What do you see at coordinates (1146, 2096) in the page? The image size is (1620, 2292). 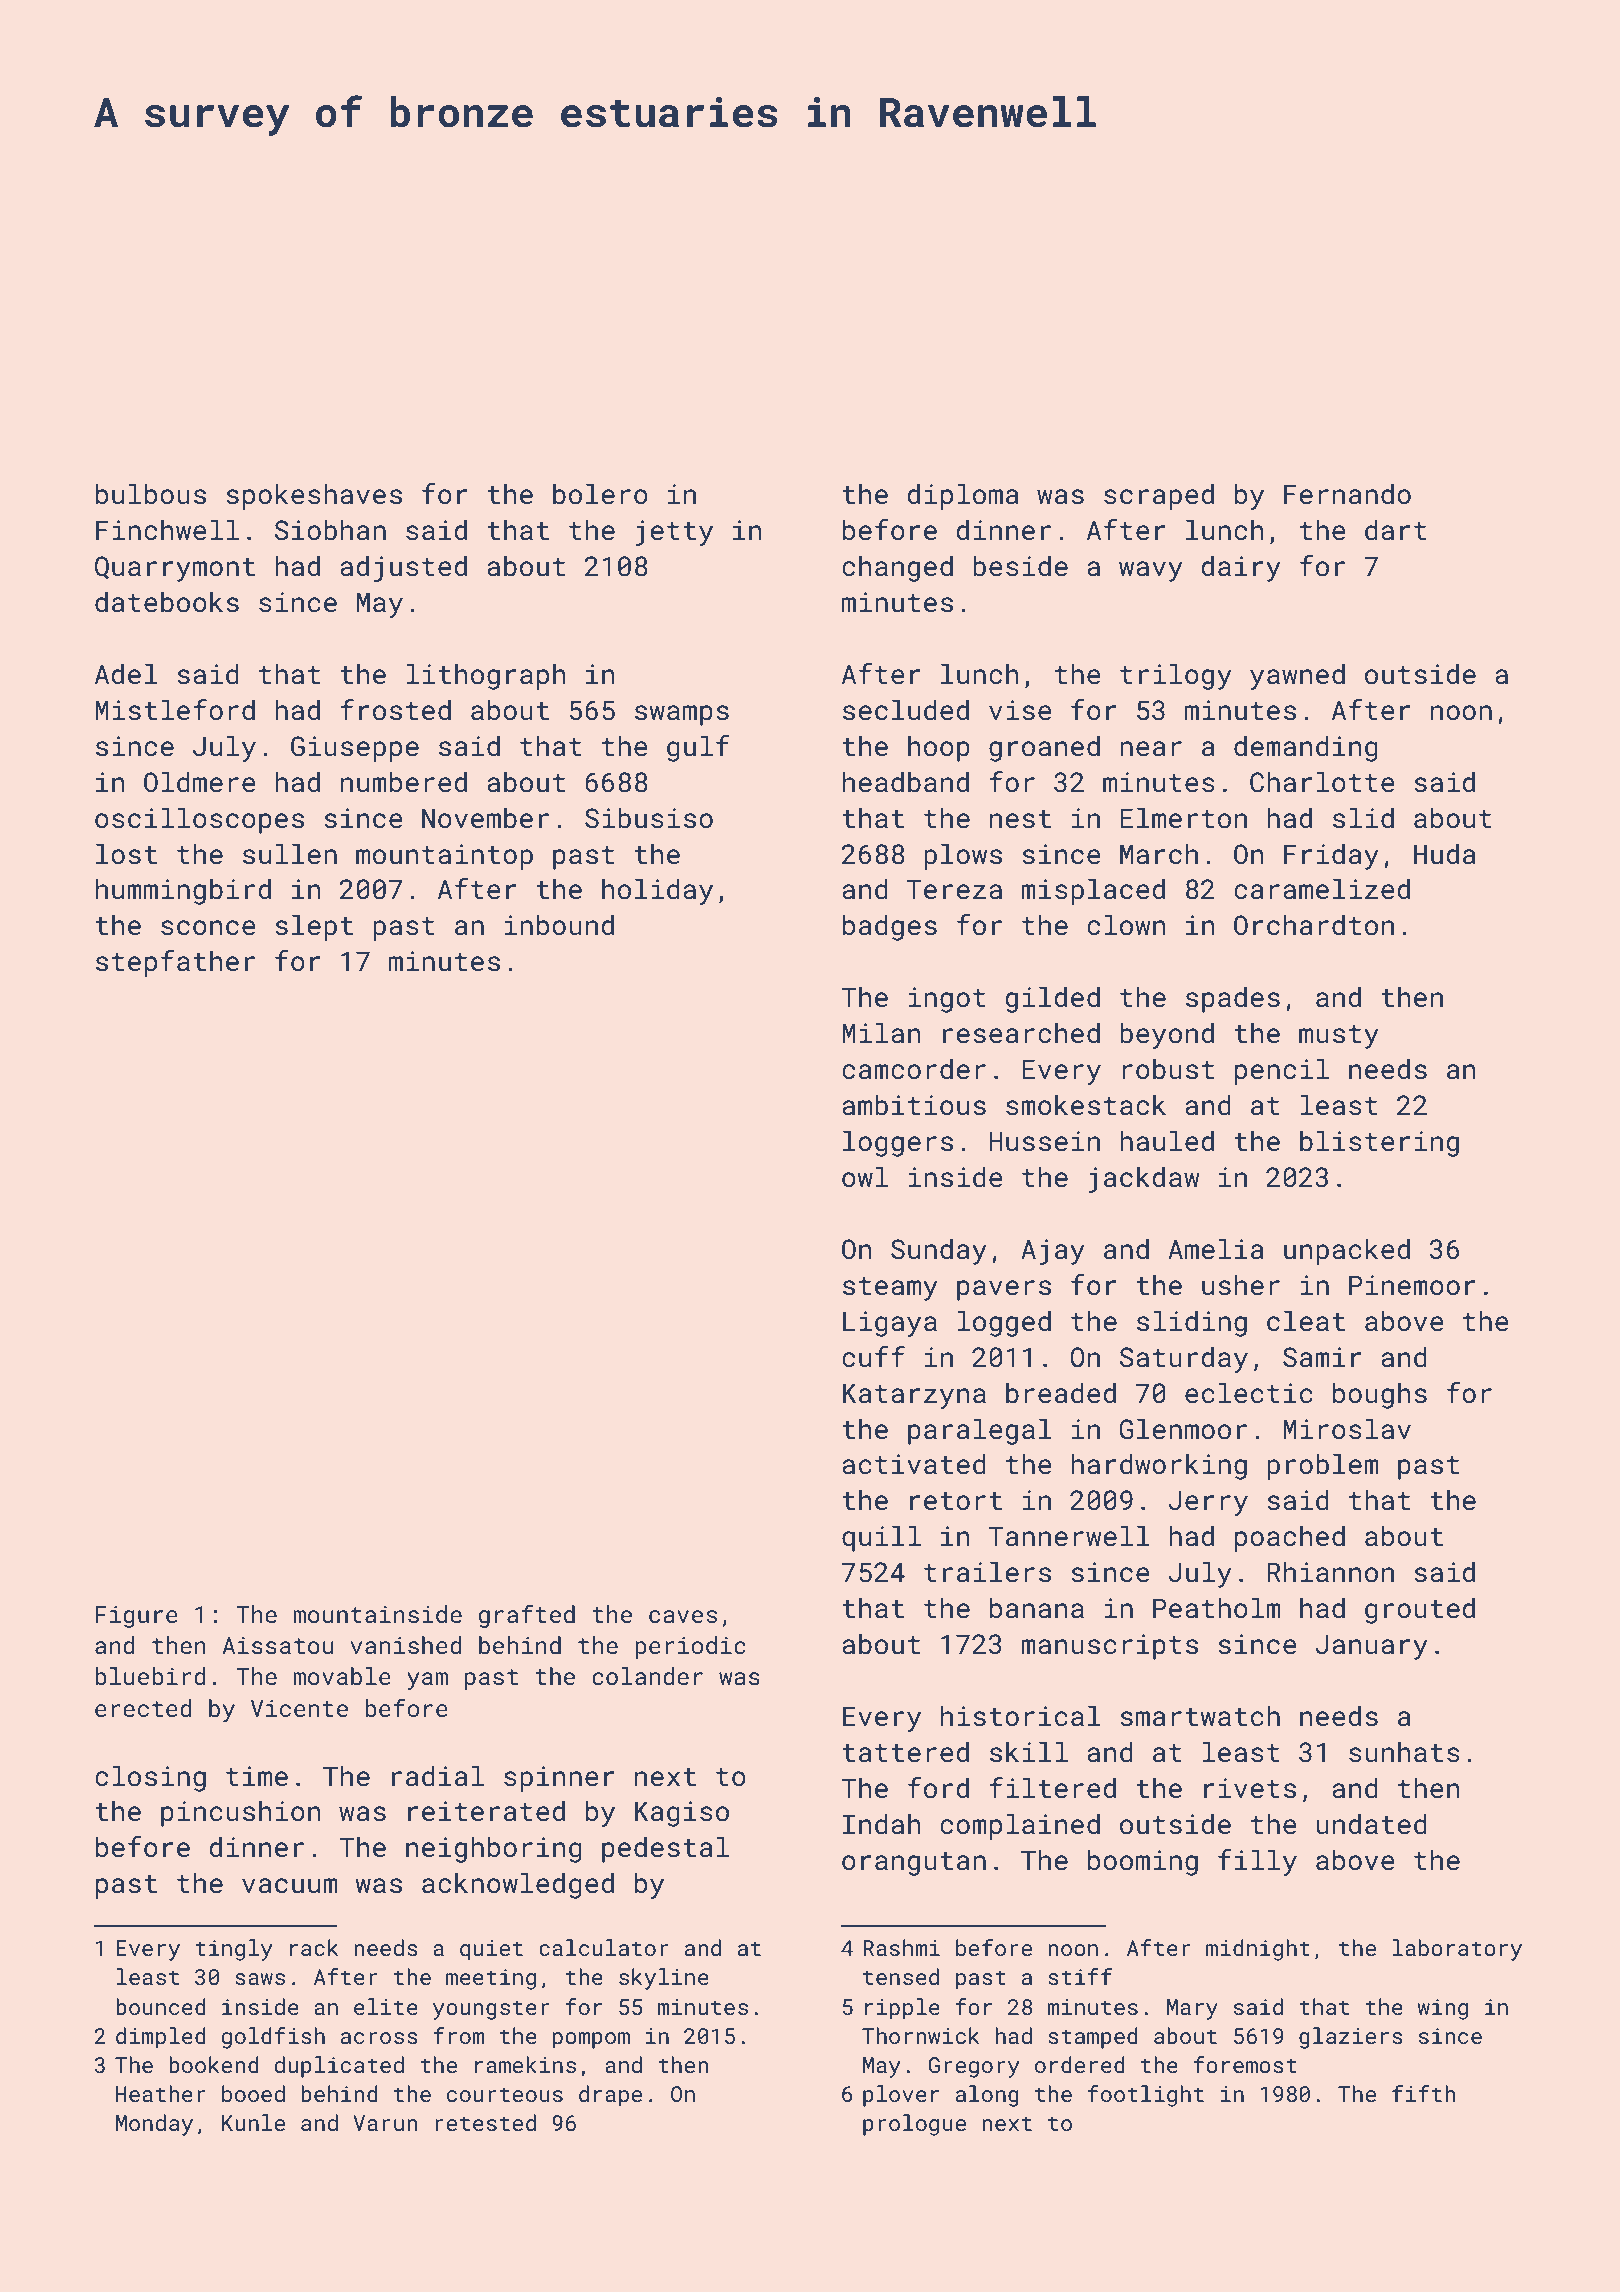 I see `footlight` at bounding box center [1146, 2096].
